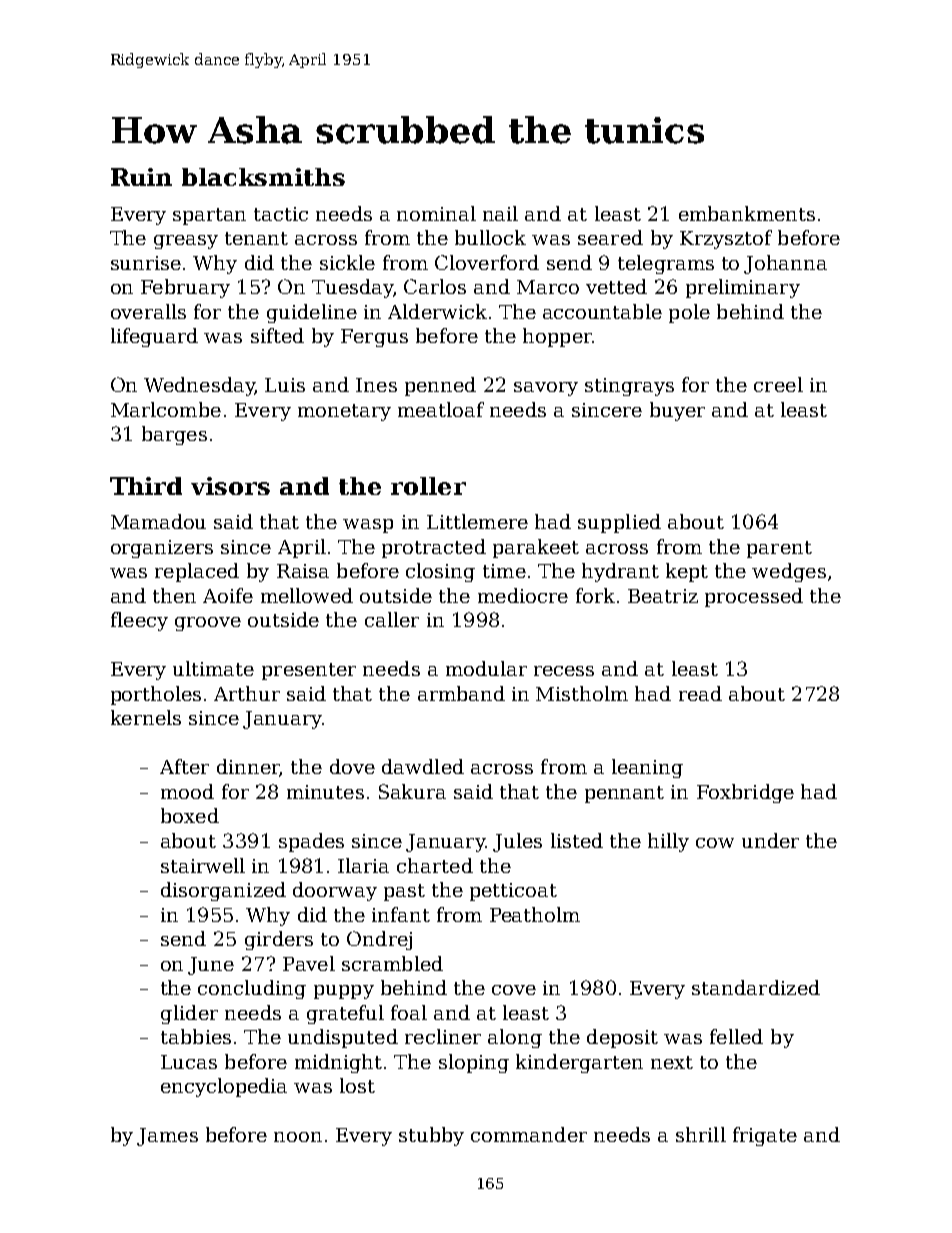  I want to click on Johanna, so click(785, 264).
